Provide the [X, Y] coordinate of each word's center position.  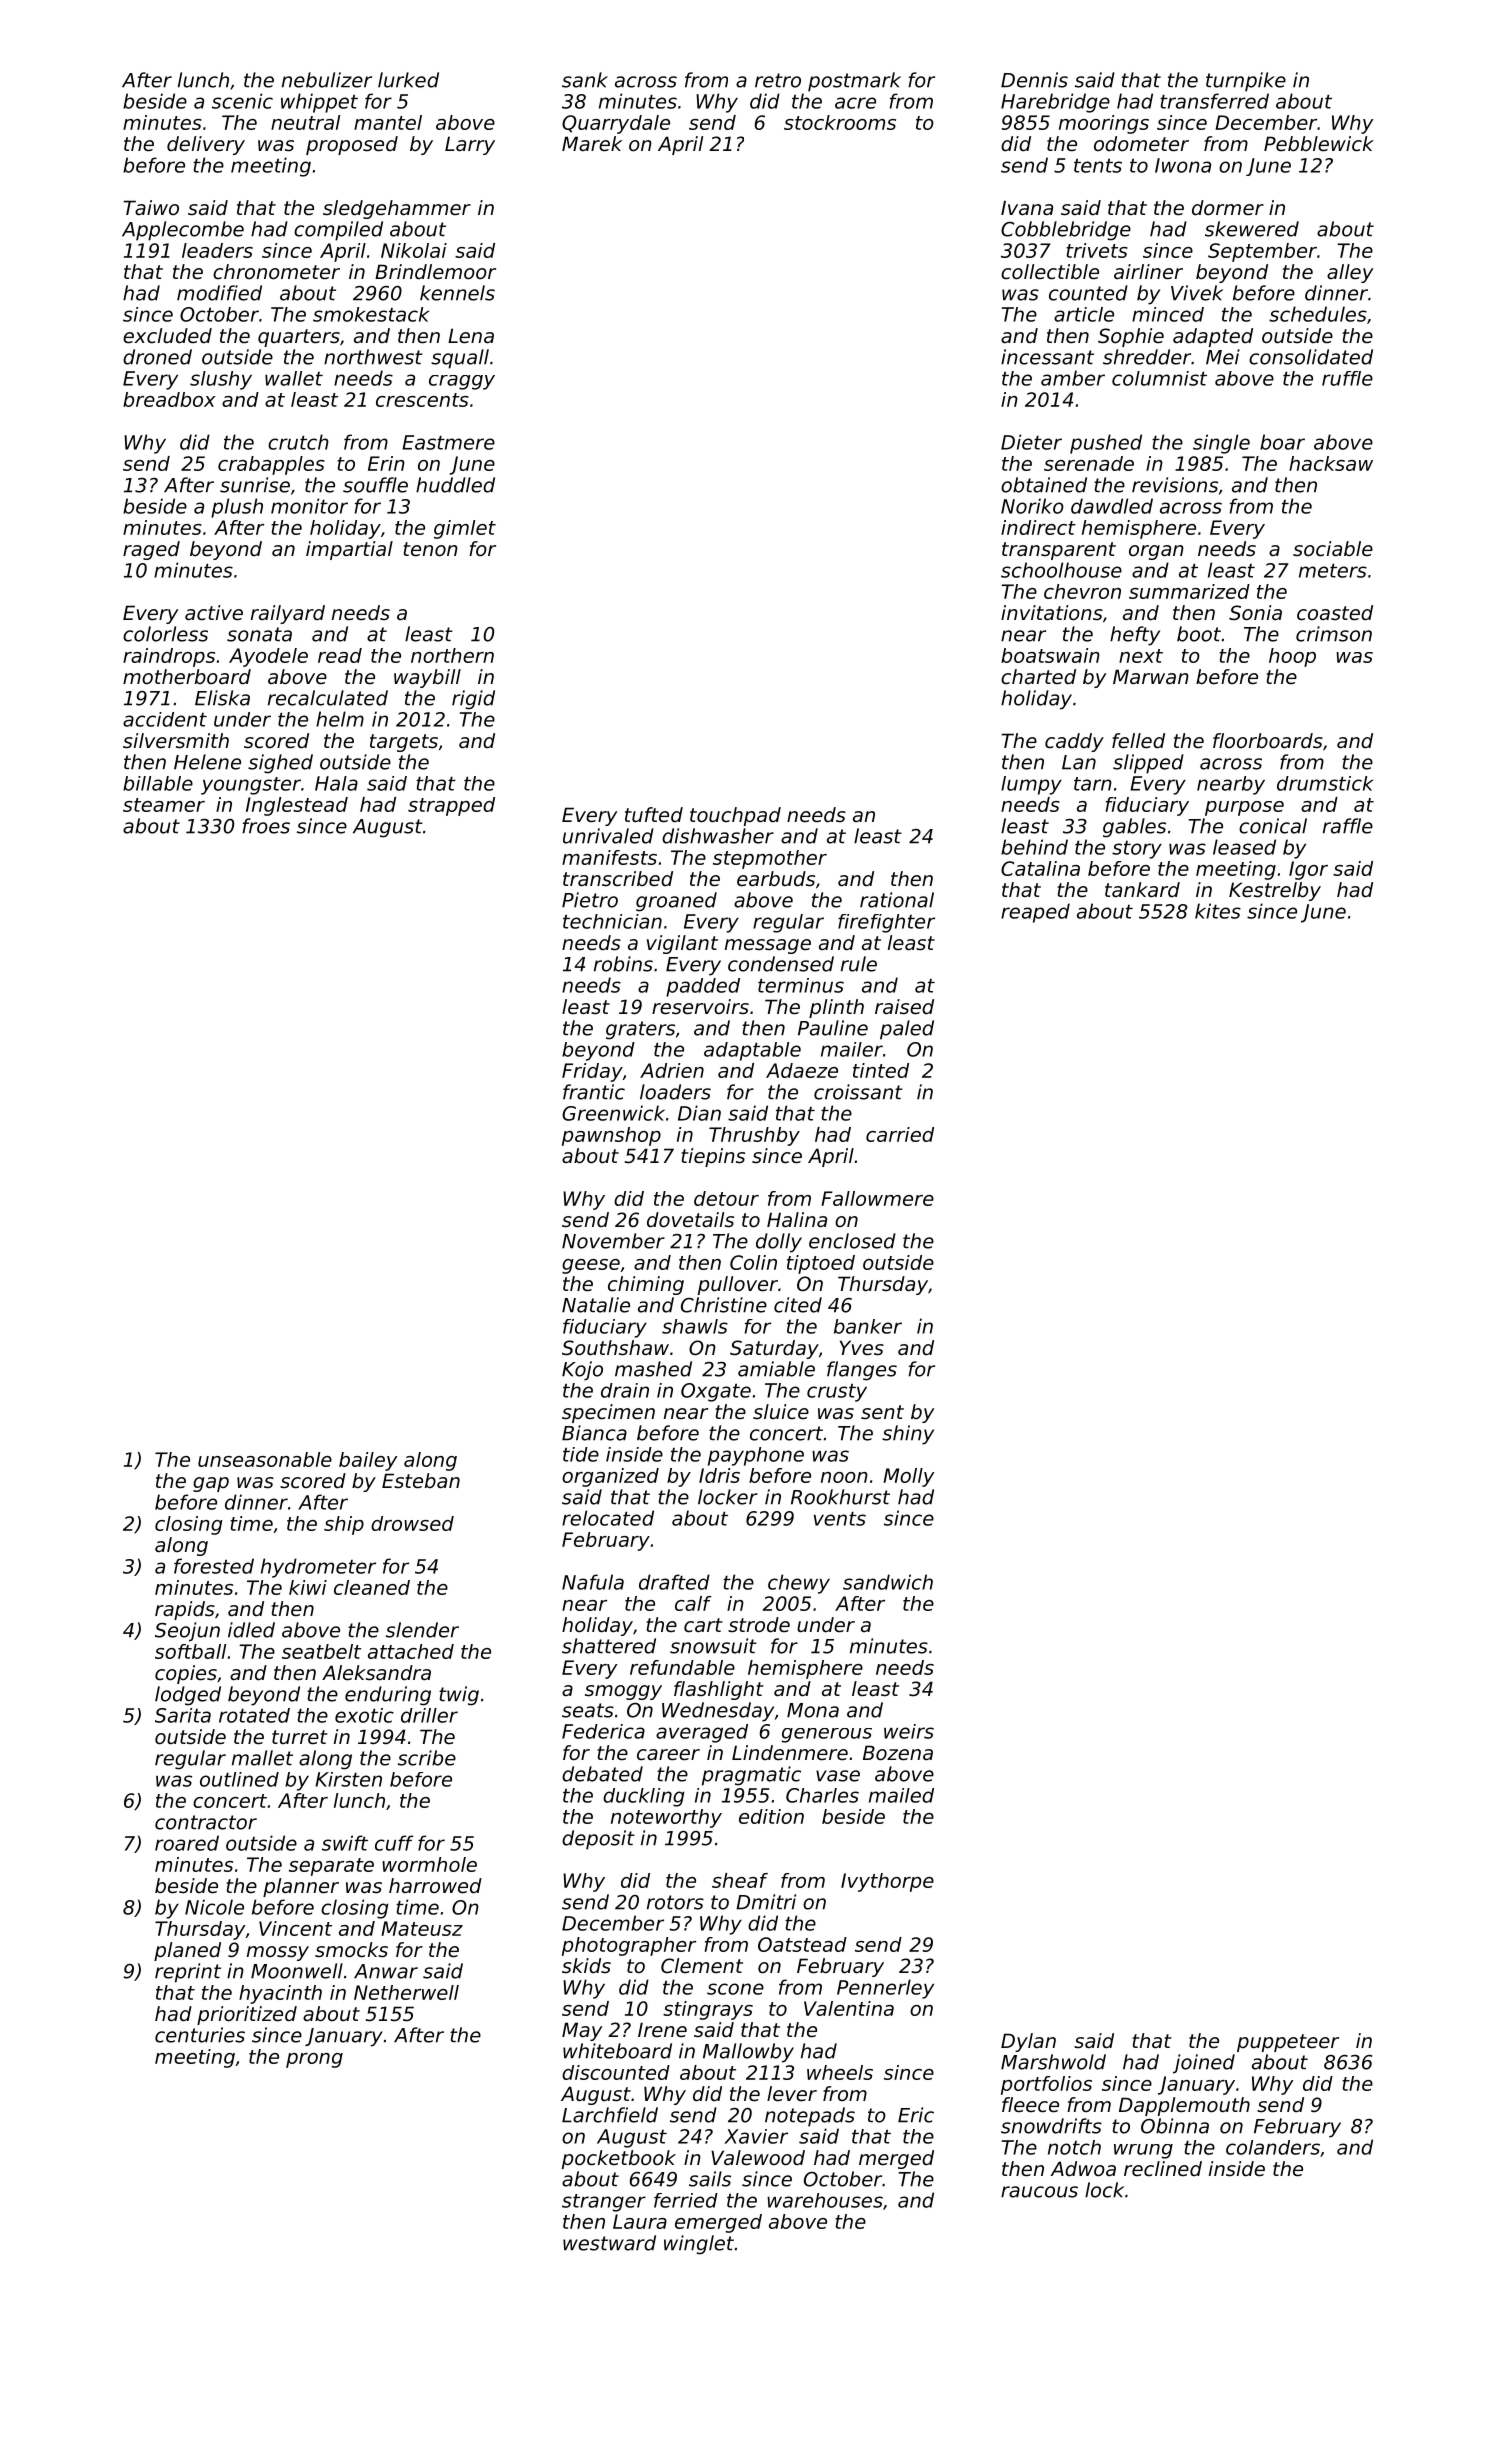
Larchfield [610, 2115]
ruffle [1347, 378]
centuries [200, 2035]
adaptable [752, 1051]
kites [1218, 911]
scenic [242, 101]
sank [585, 80]
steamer [164, 805]
